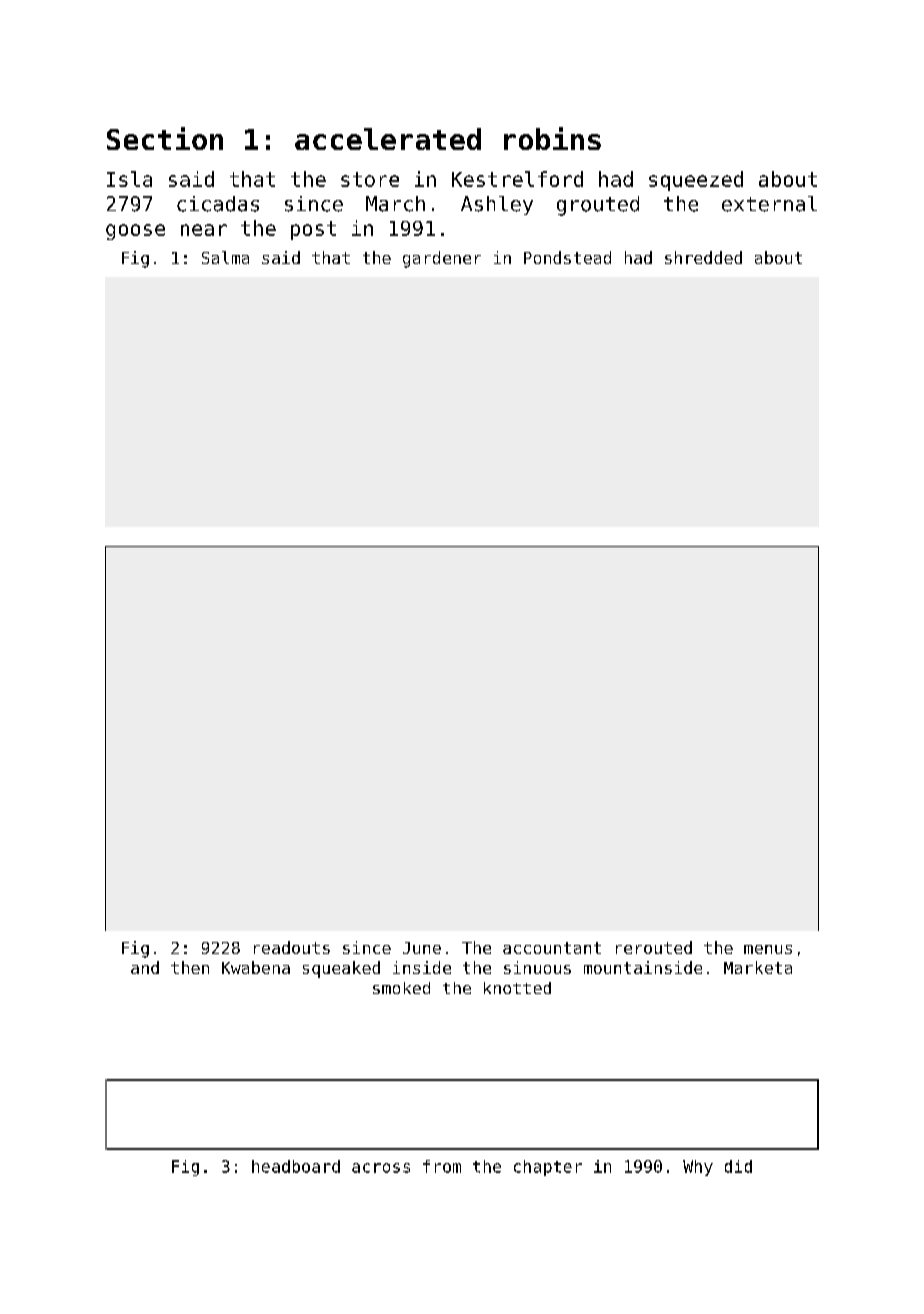  I want to click on grouted, so click(598, 206).
